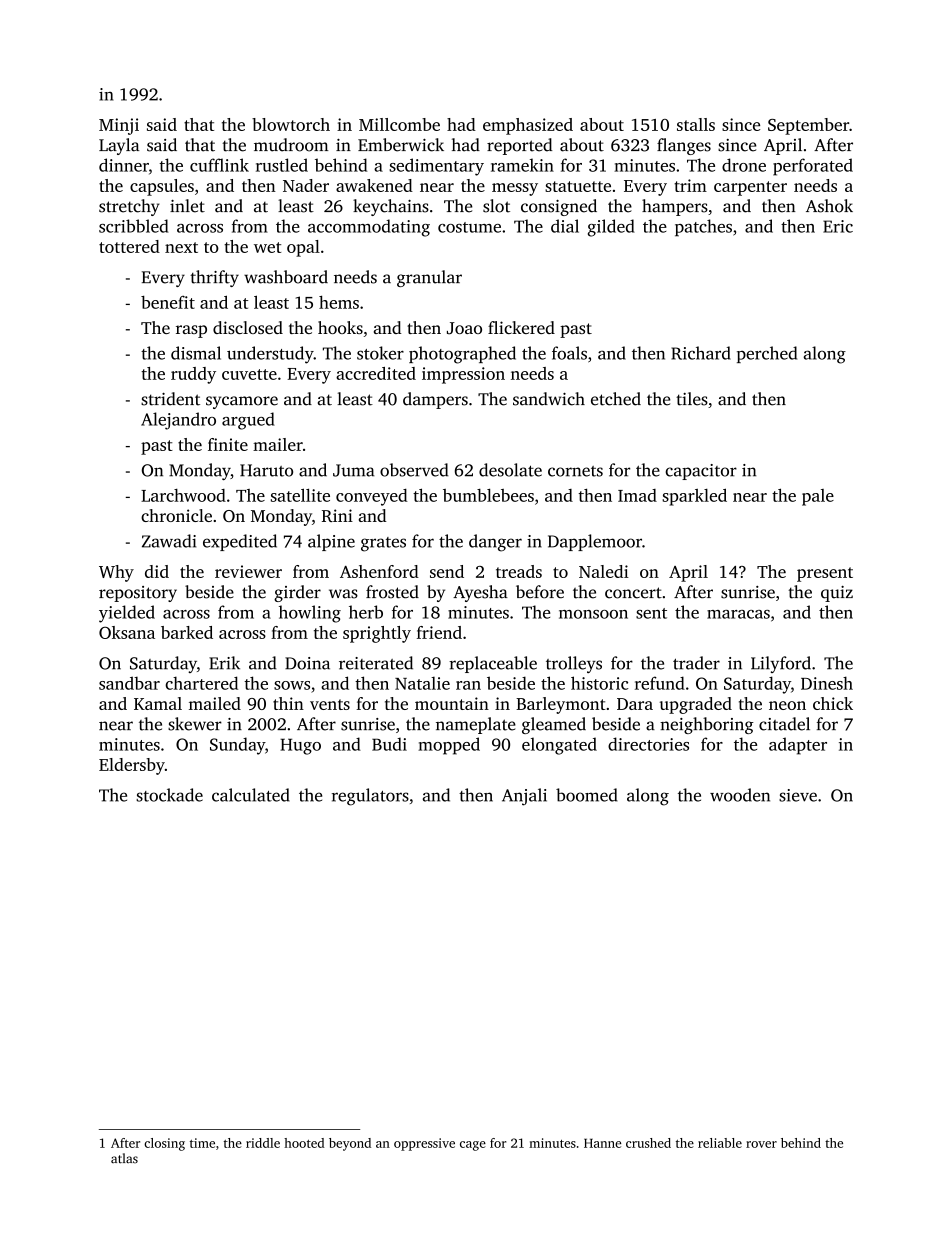 This screenshot has width=952, height=1233. Describe the element at coordinates (565, 226) in the screenshot. I see `dial` at that location.
